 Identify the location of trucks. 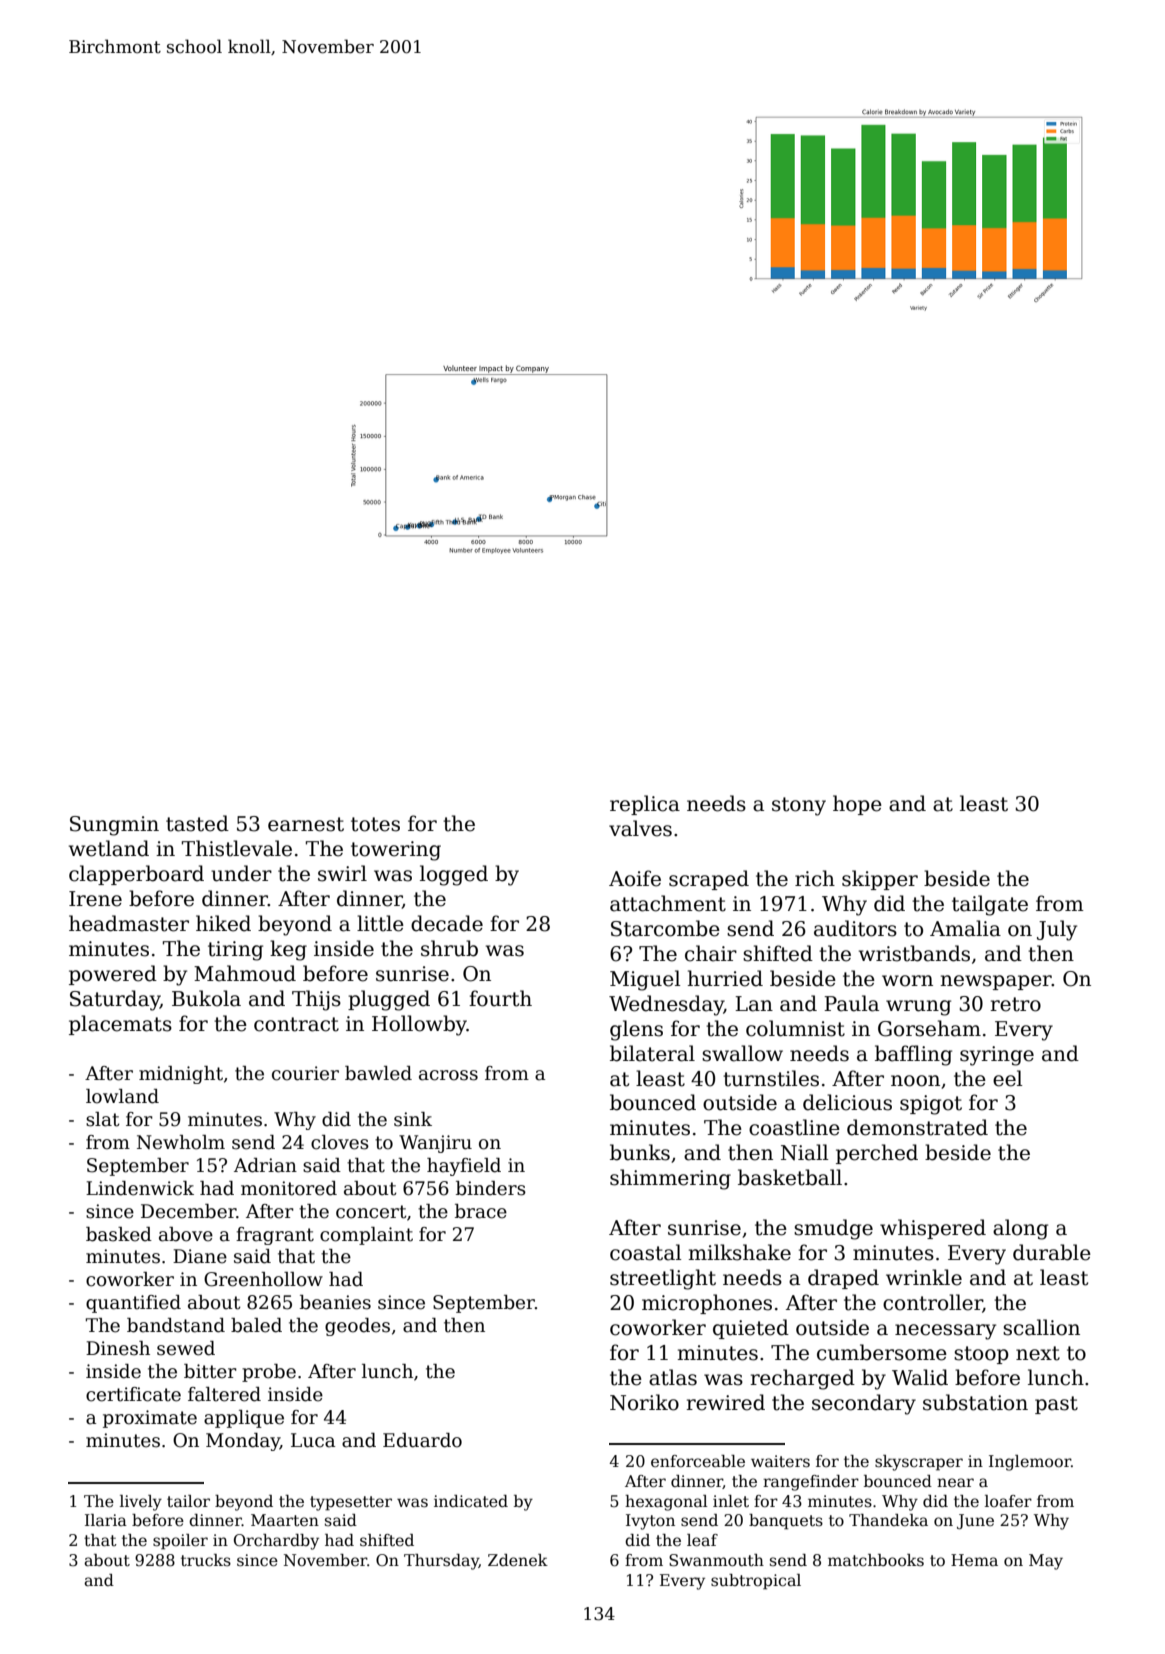
(206, 1560).
